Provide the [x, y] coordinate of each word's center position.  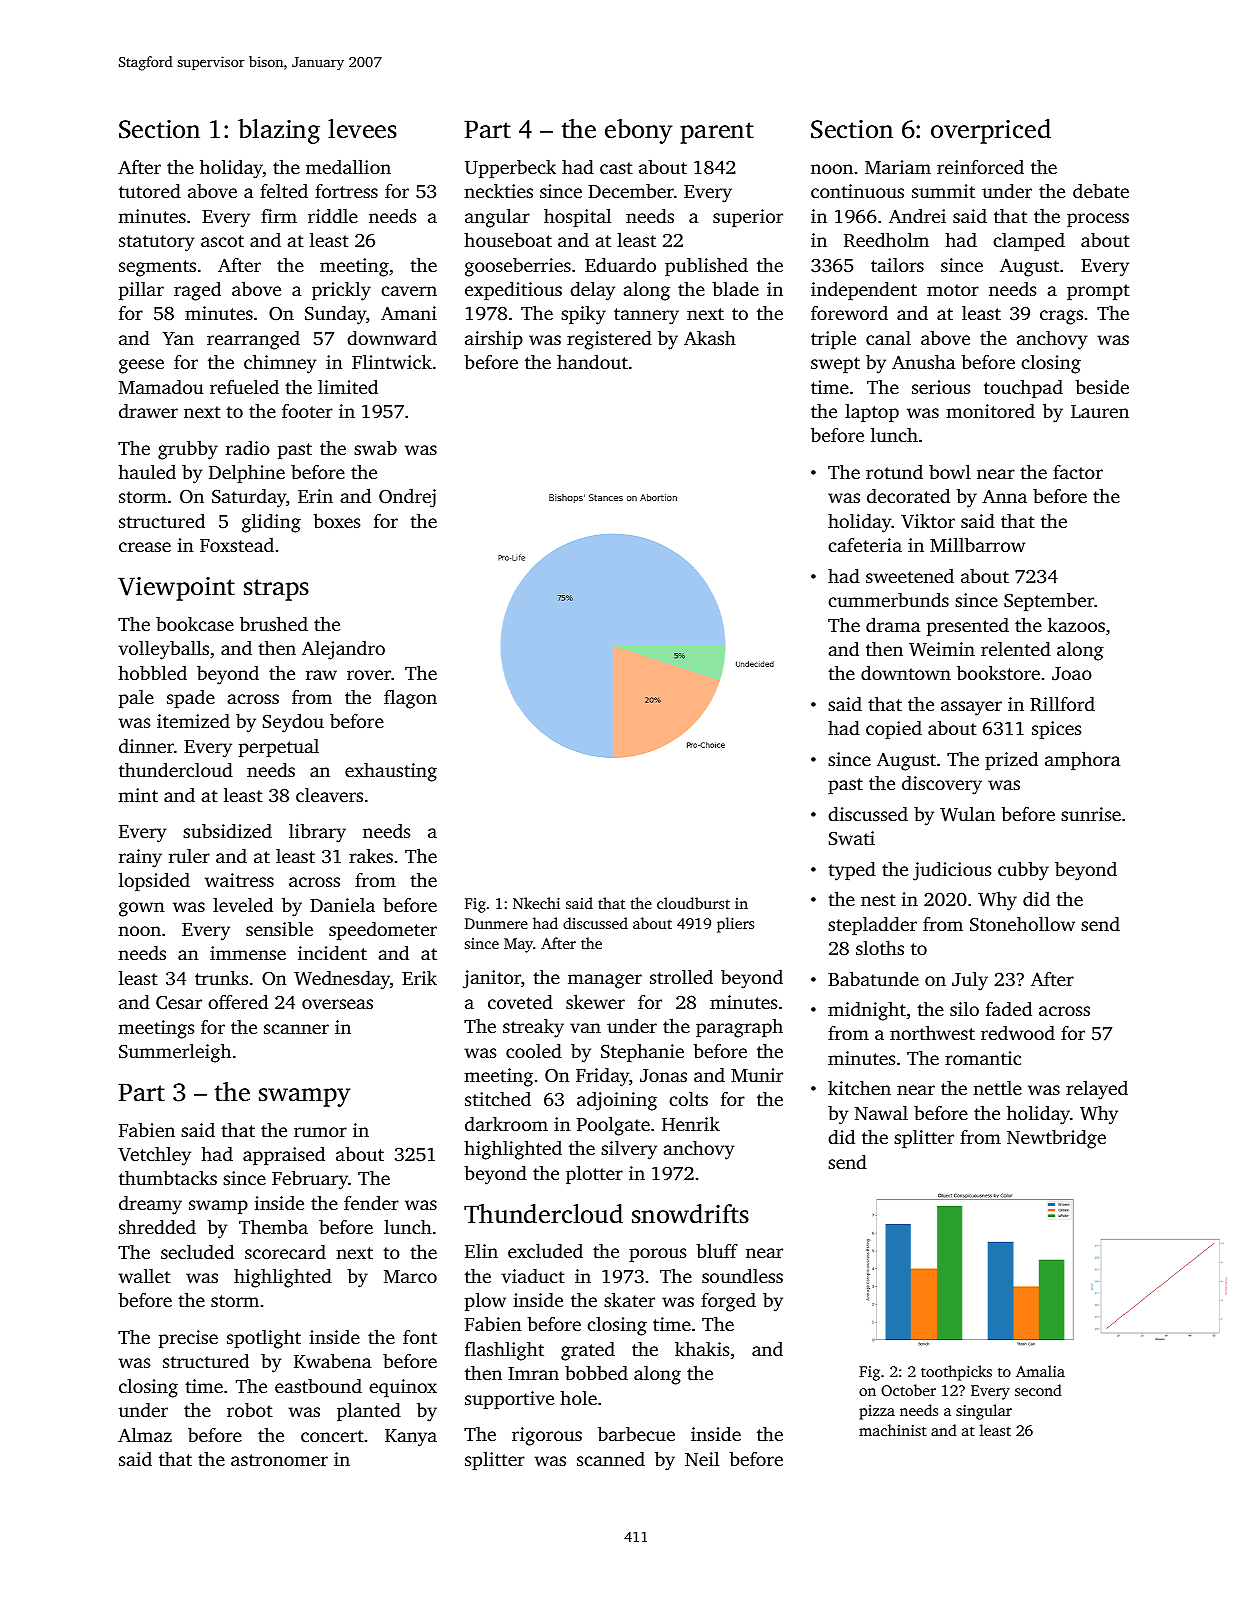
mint [138, 795]
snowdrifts [690, 1214]
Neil [702, 1459]
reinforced [980, 167]
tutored [150, 190]
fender [371, 1202]
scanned [611, 1459]
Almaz [145, 1434]
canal [888, 338]
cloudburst [693, 903]
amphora [1082, 760]
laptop [872, 413]
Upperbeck [510, 169]
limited [348, 386]
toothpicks [956, 1373]
